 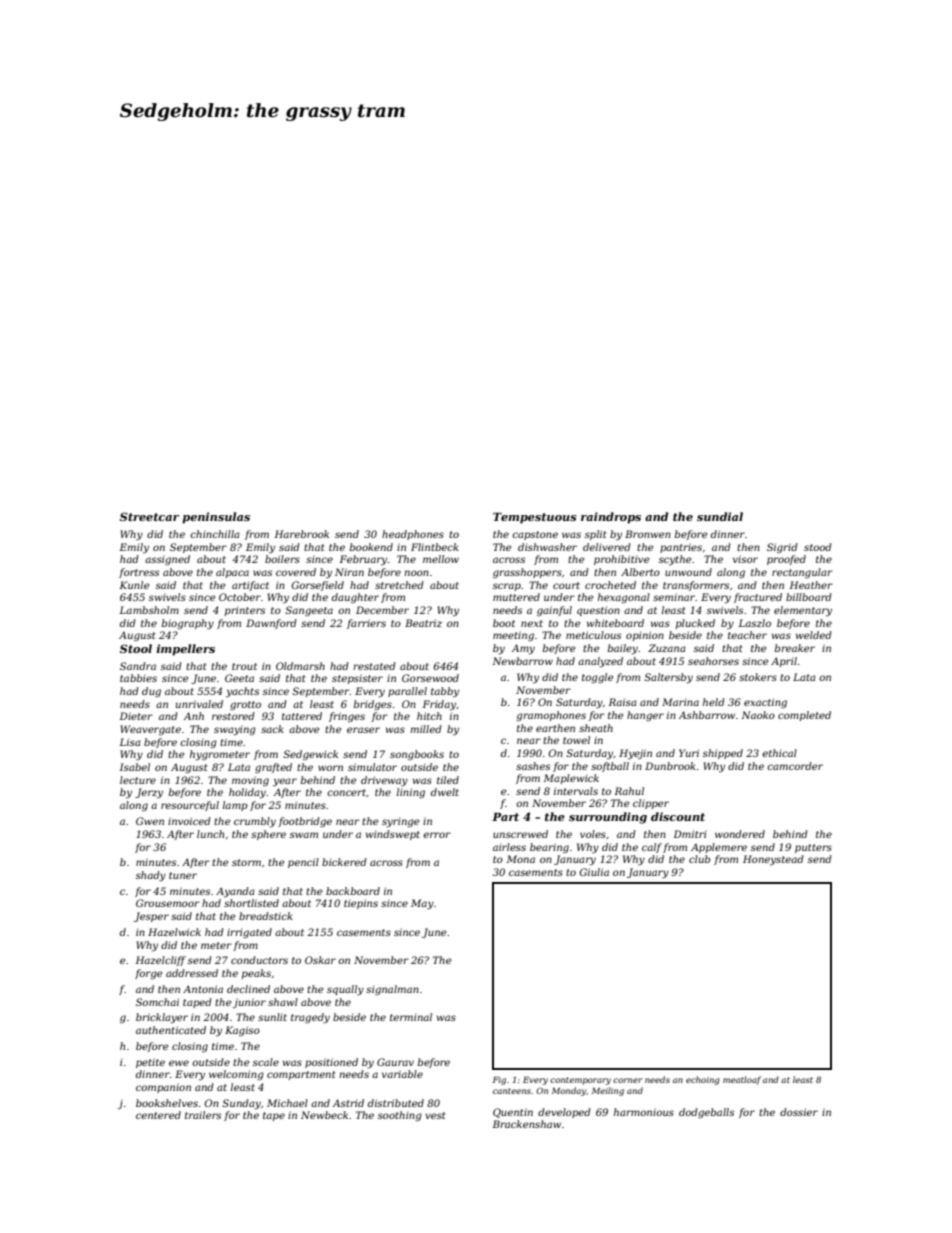 I want to click on soothing, so click(x=400, y=1116).
